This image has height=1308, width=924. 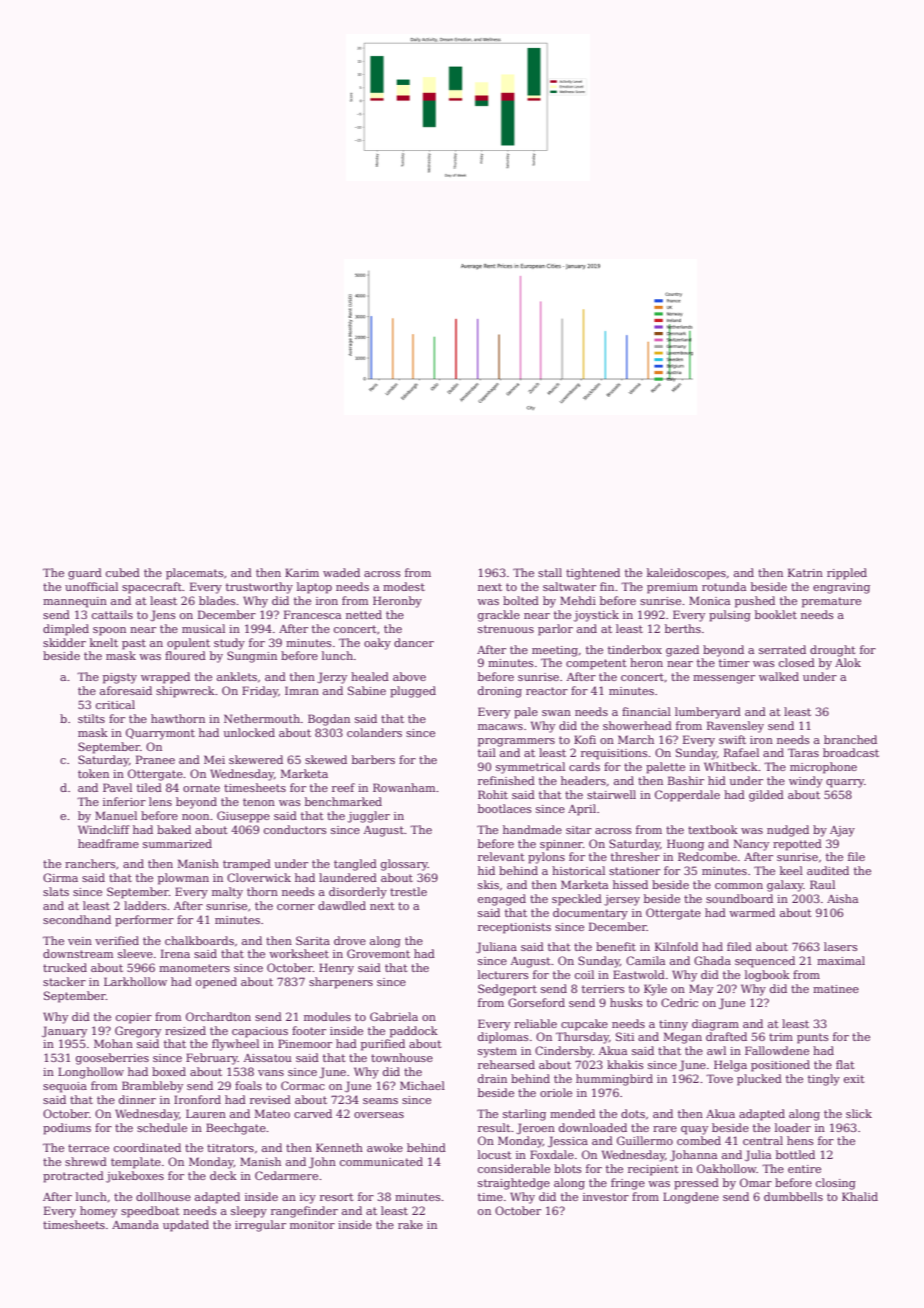 What do you see at coordinates (713, 829) in the image?
I see `textbook` at bounding box center [713, 829].
